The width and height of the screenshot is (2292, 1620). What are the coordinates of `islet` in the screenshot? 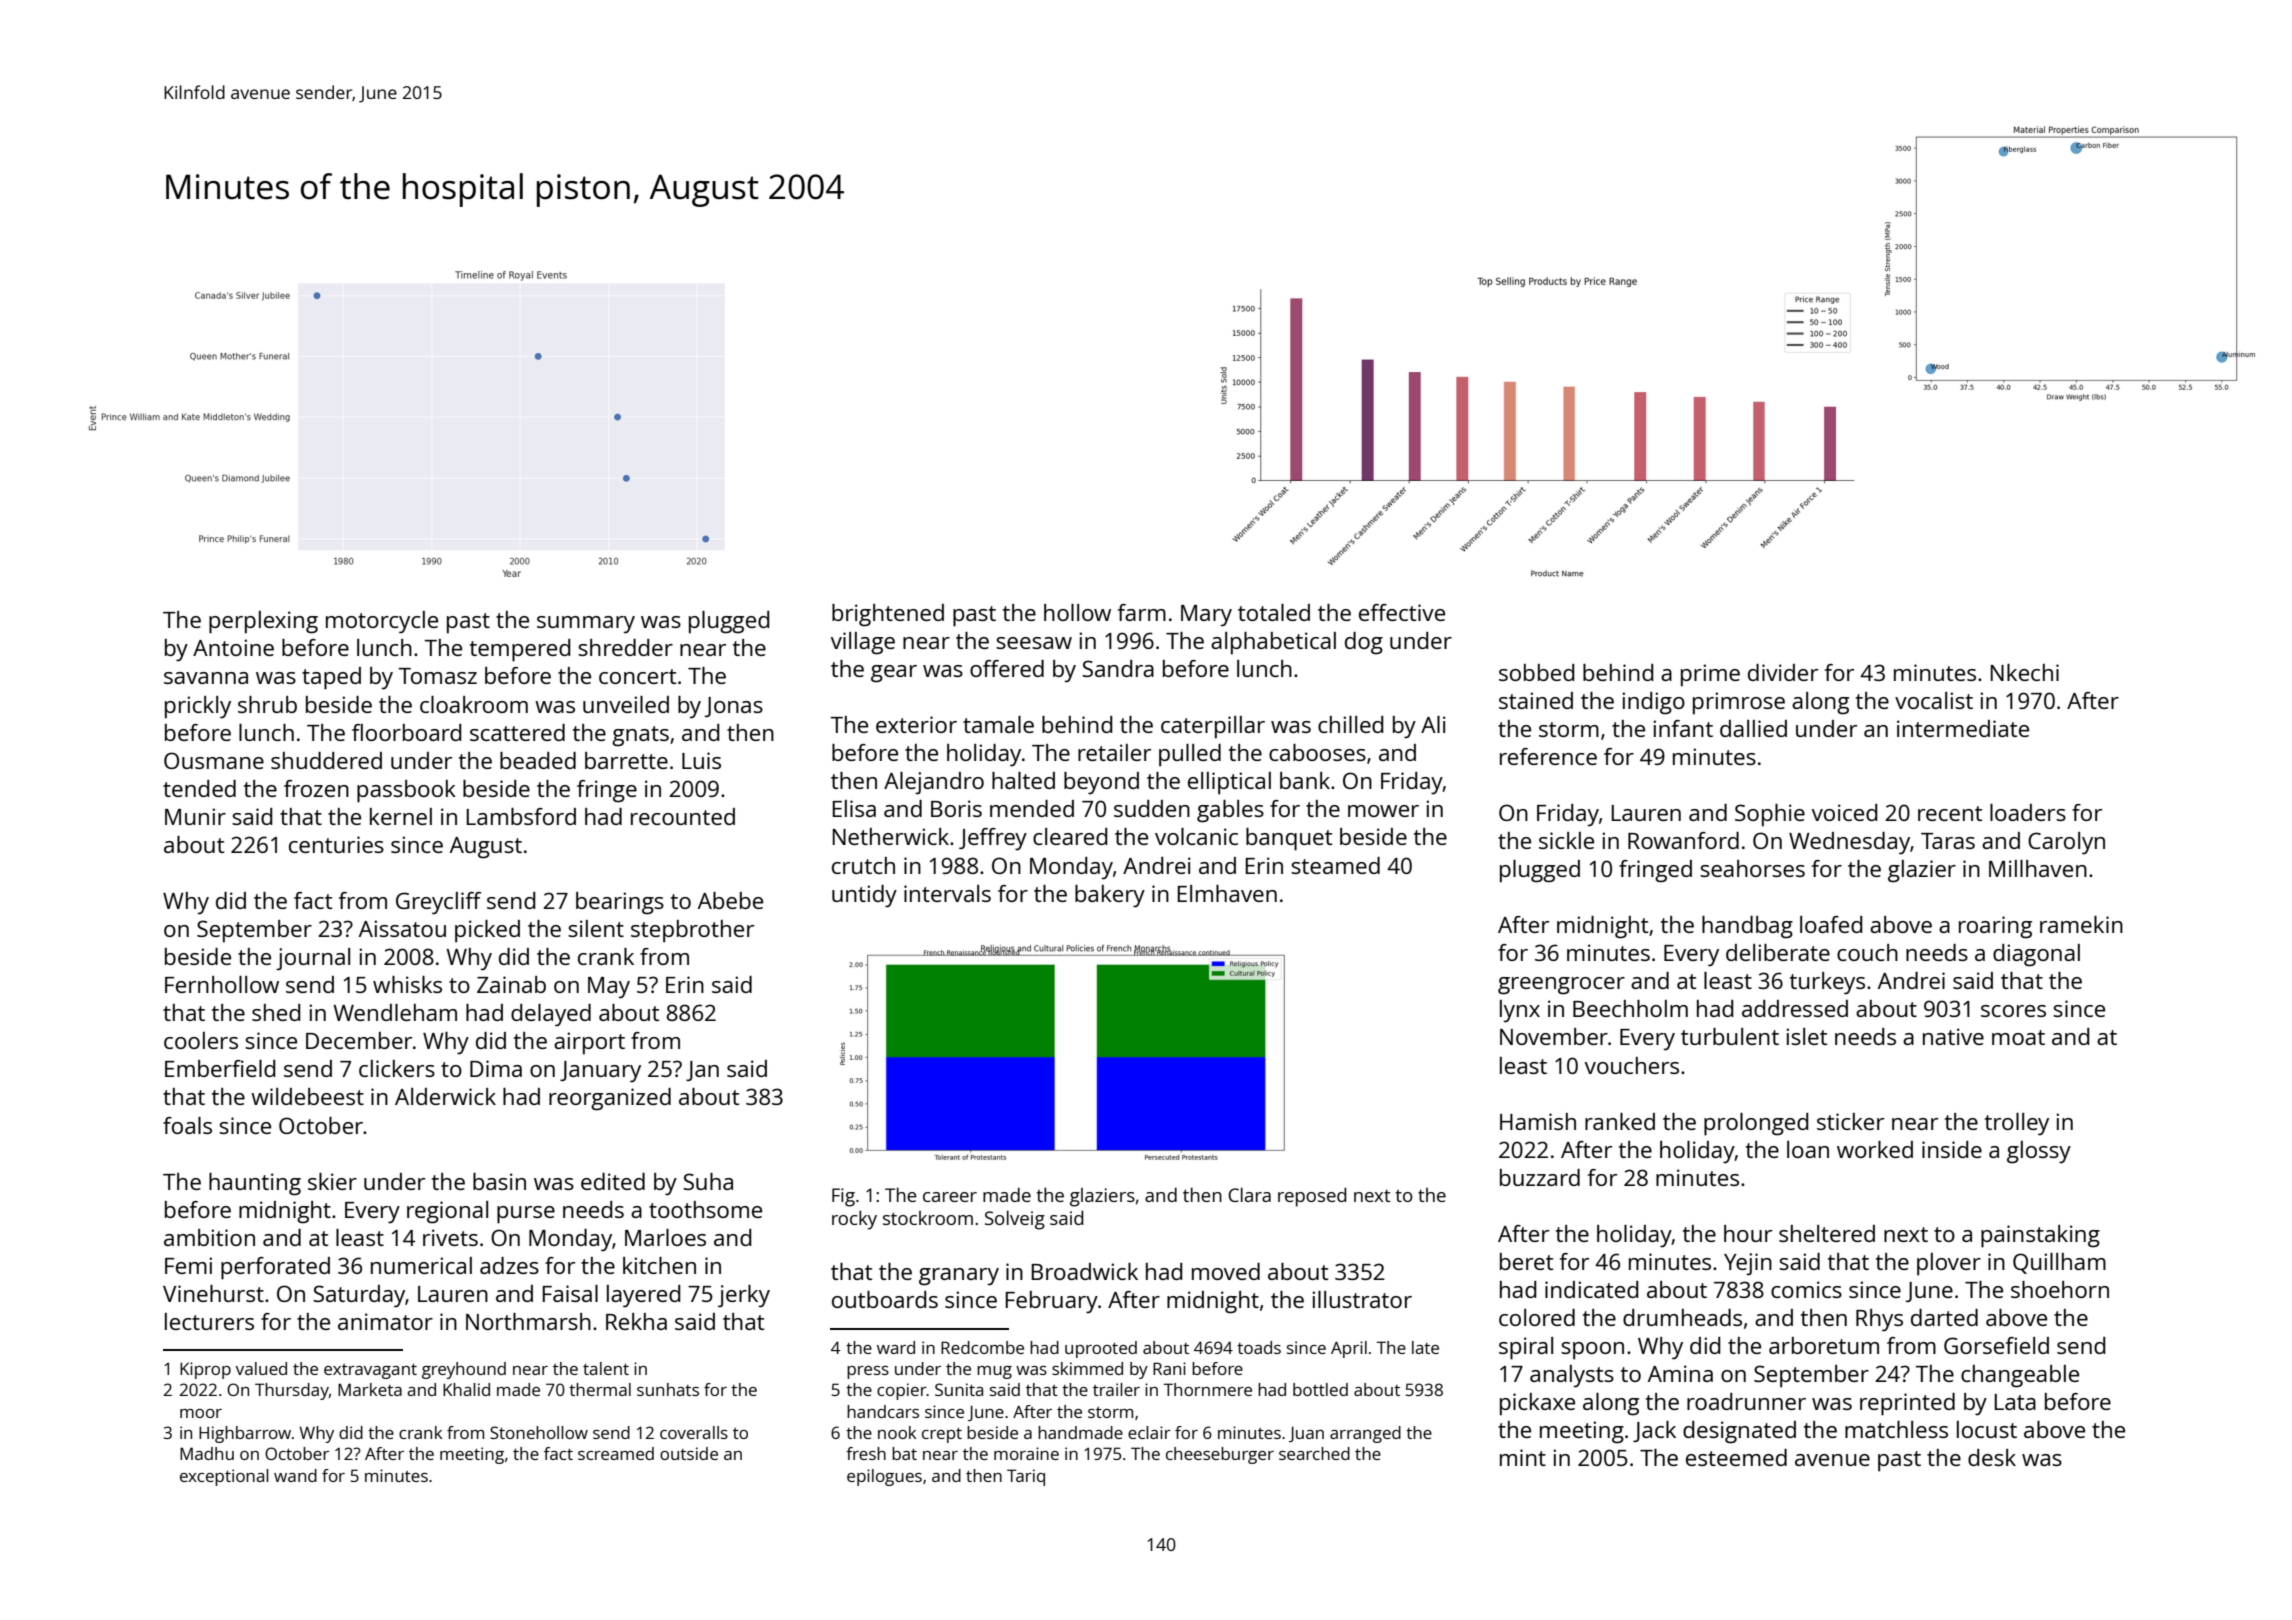 It's located at (1806, 1036).
